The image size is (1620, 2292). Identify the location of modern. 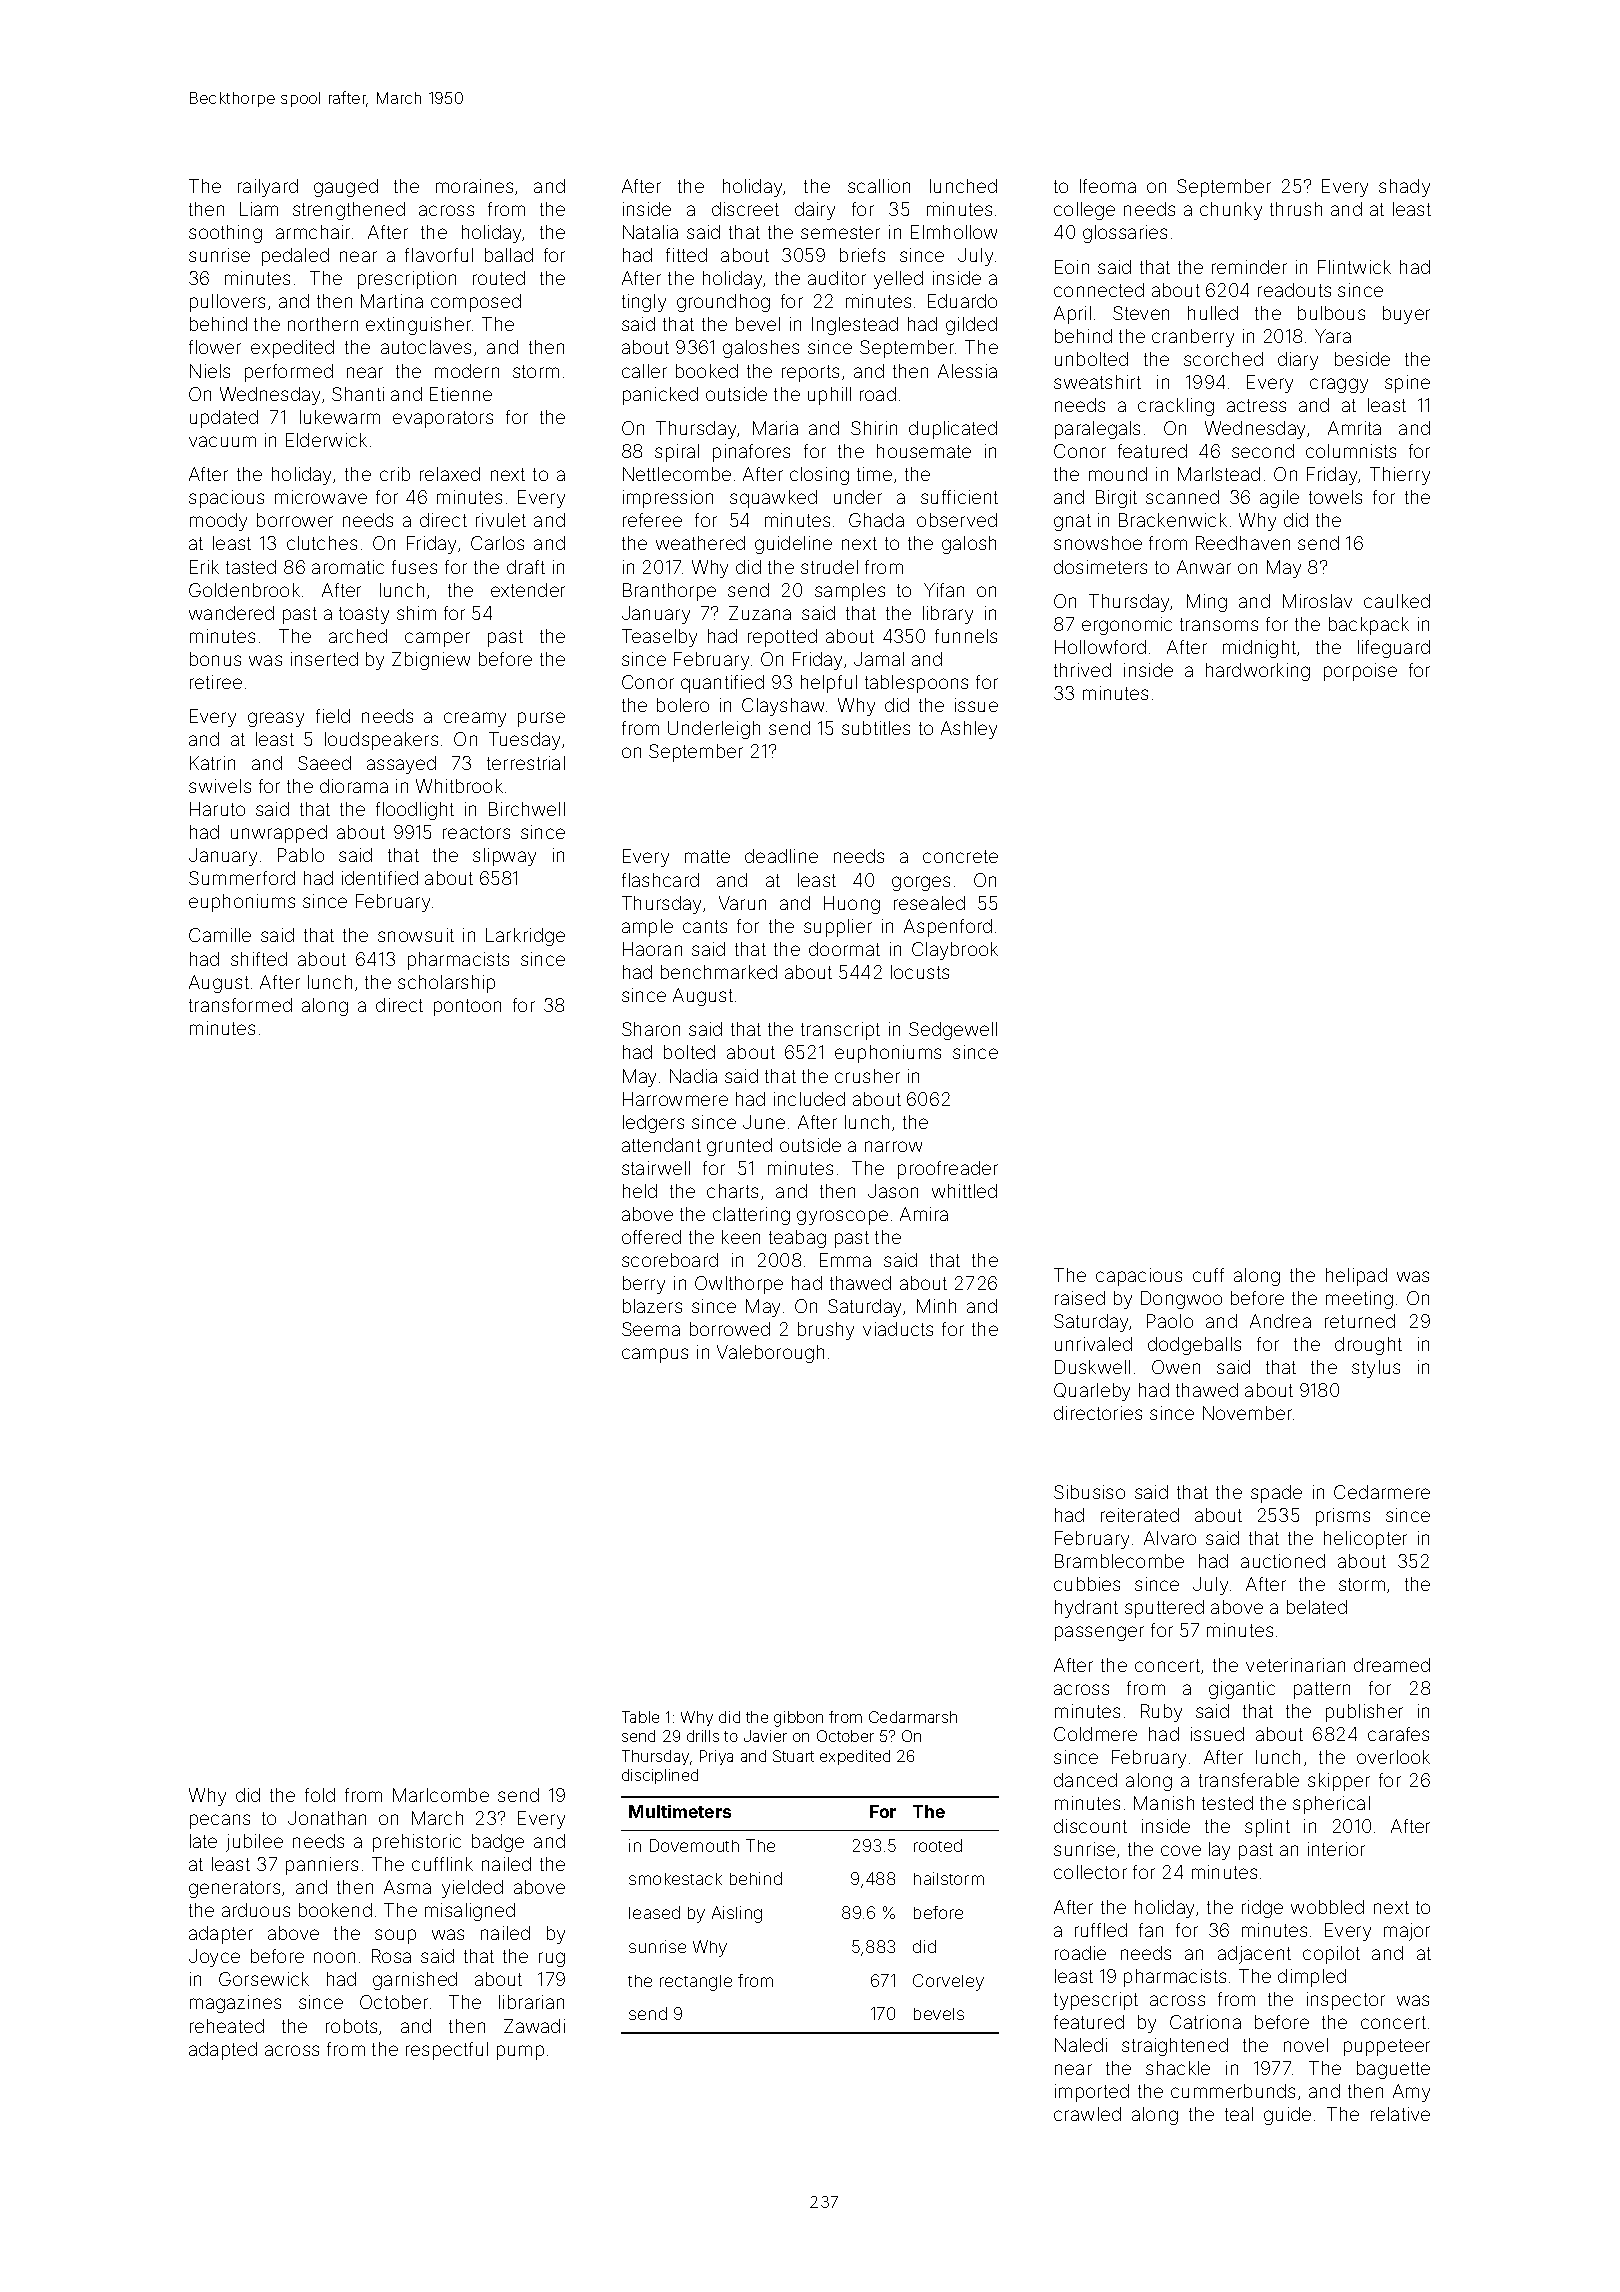
(467, 371).
